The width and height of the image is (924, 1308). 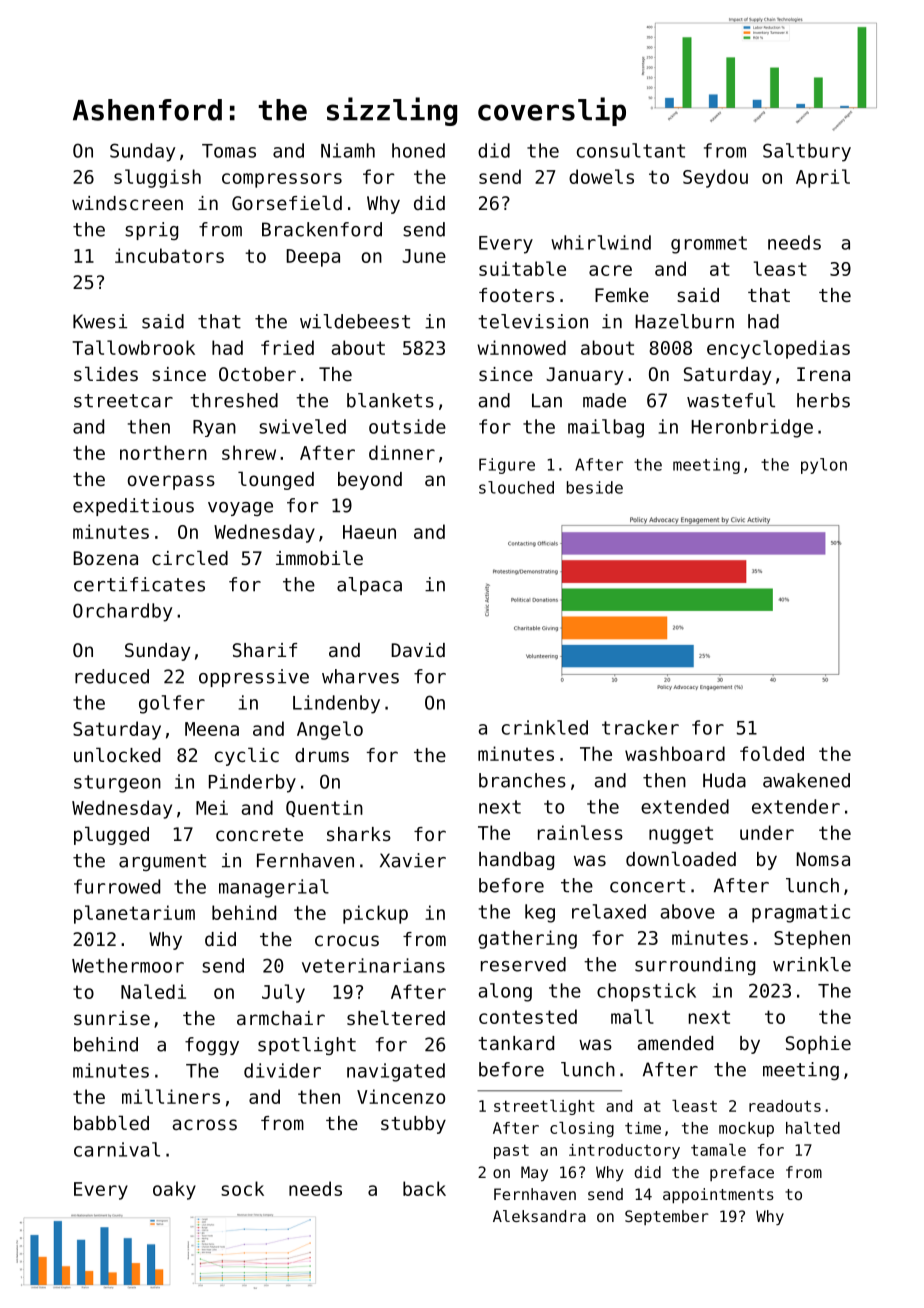 I want to click on Sharif, so click(x=265, y=650).
